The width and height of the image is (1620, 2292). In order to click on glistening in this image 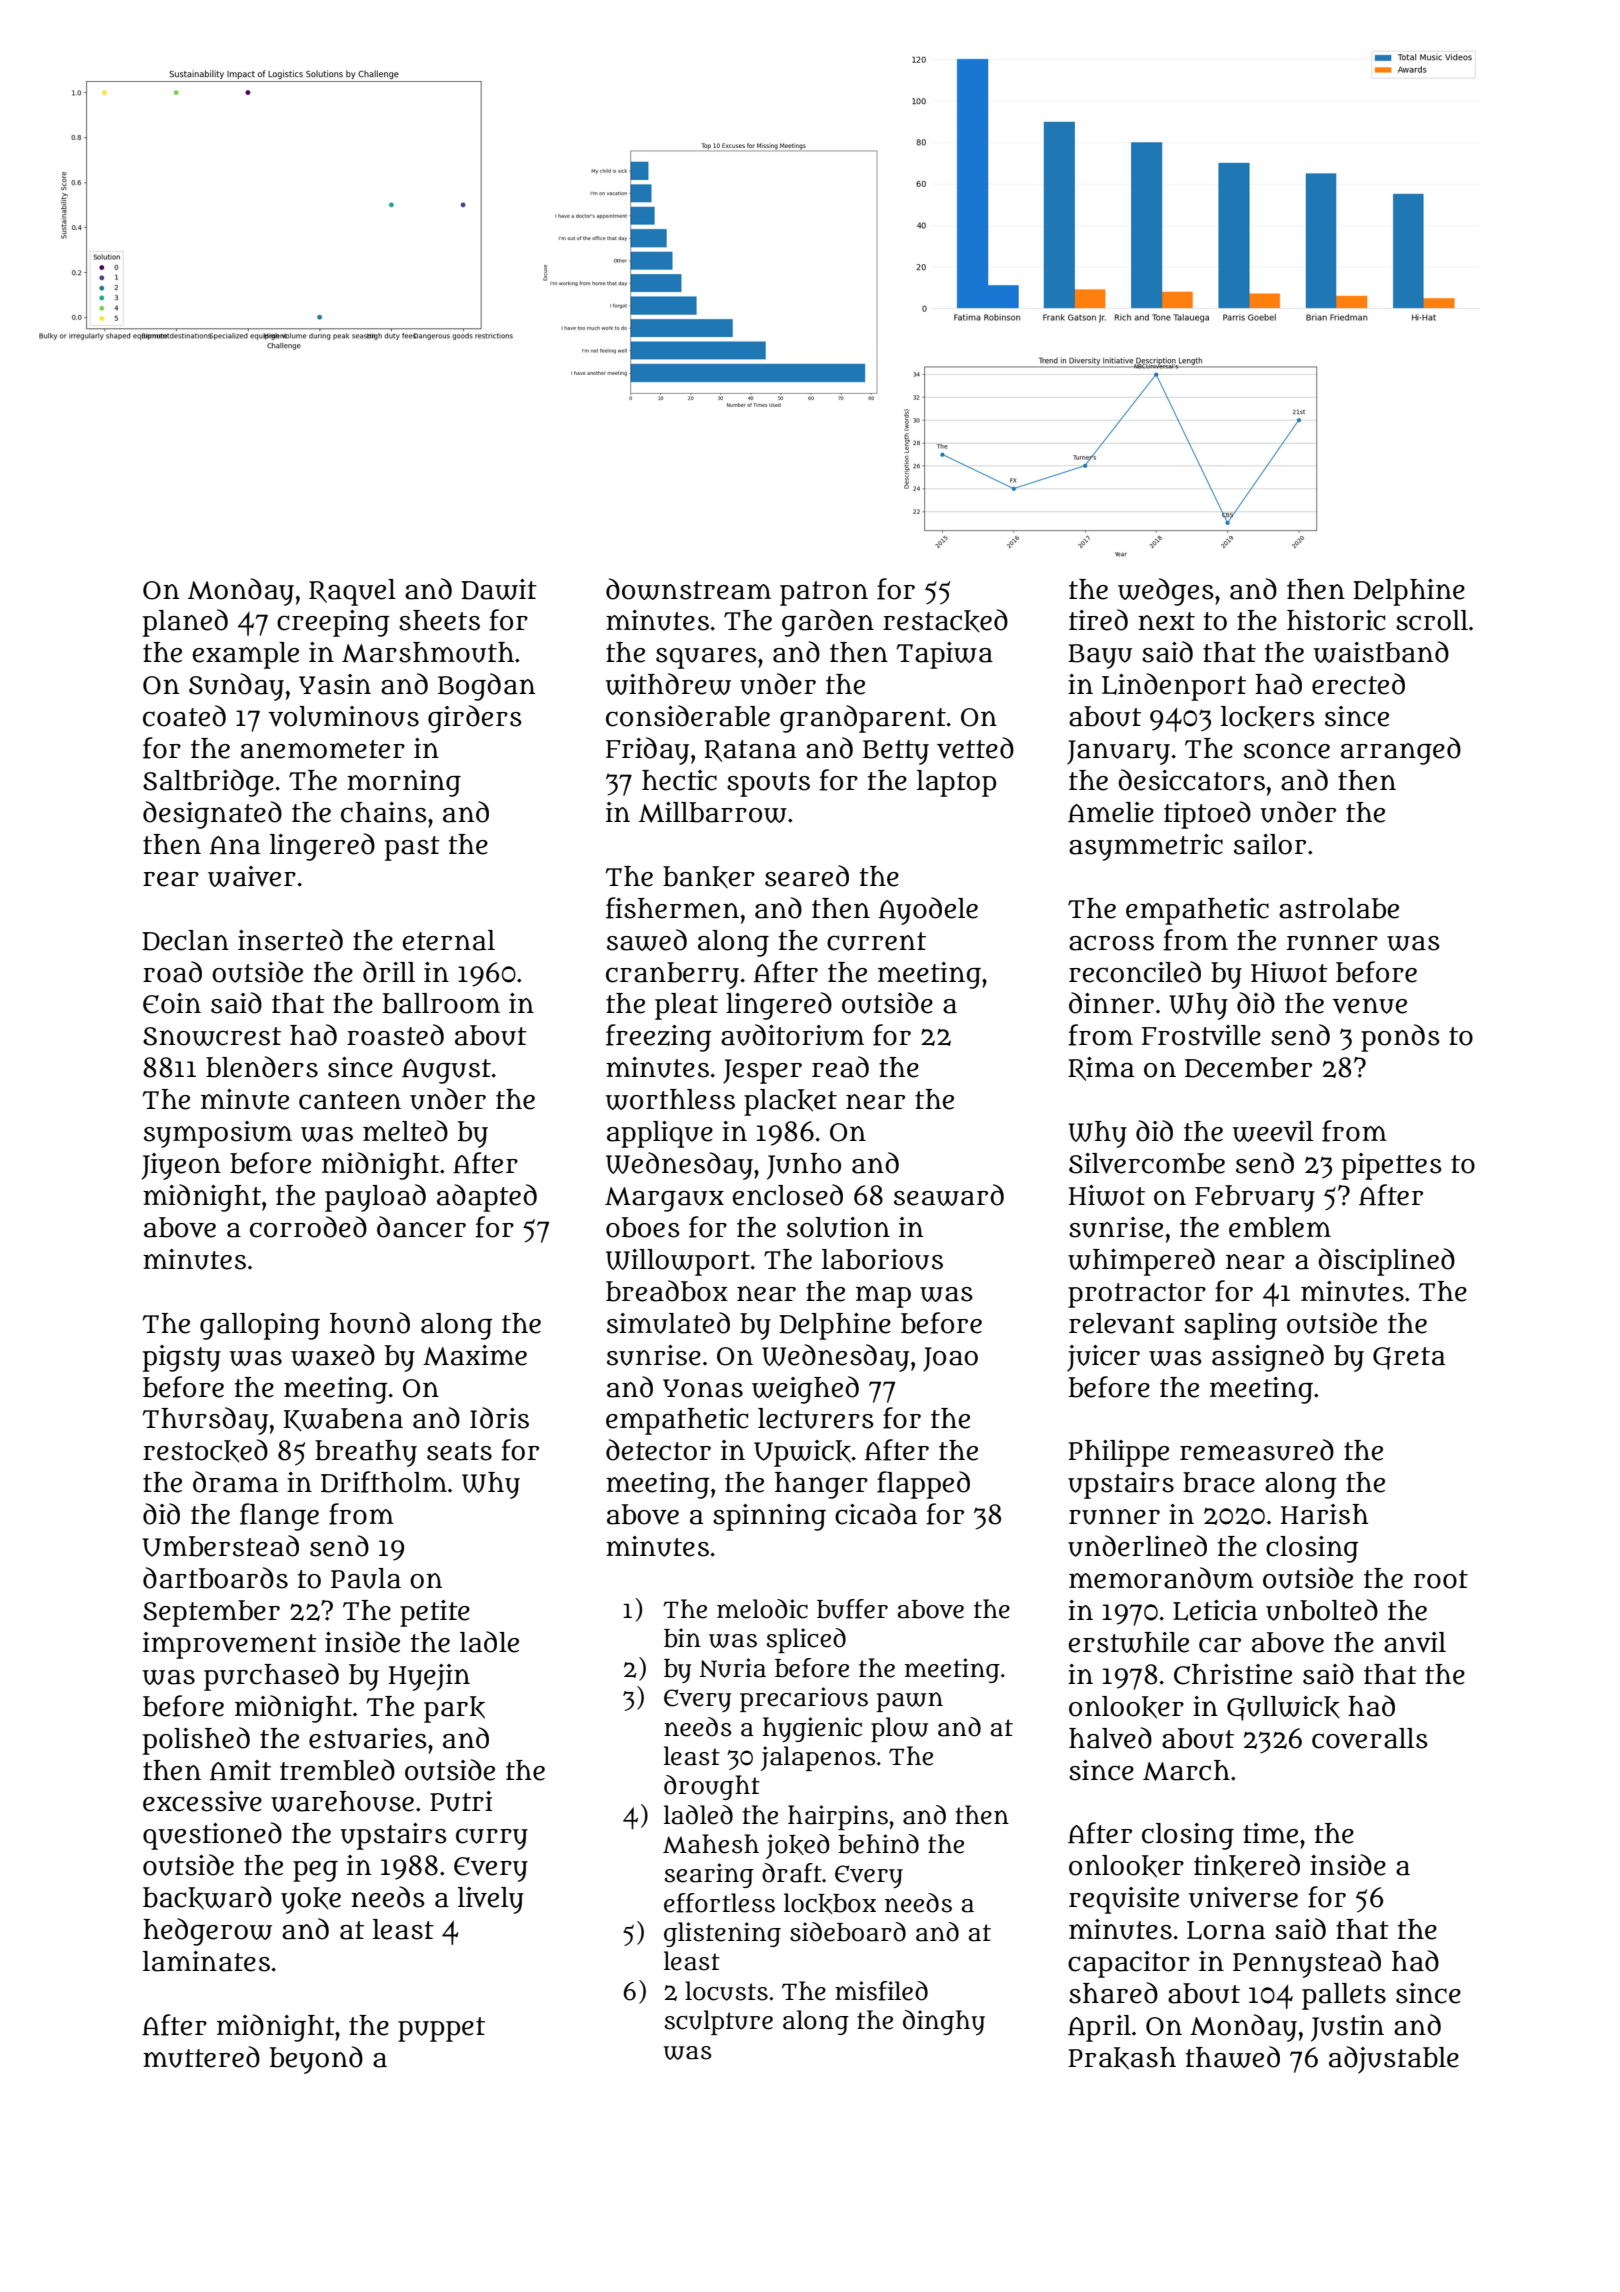, I will do `click(722, 1934)`.
